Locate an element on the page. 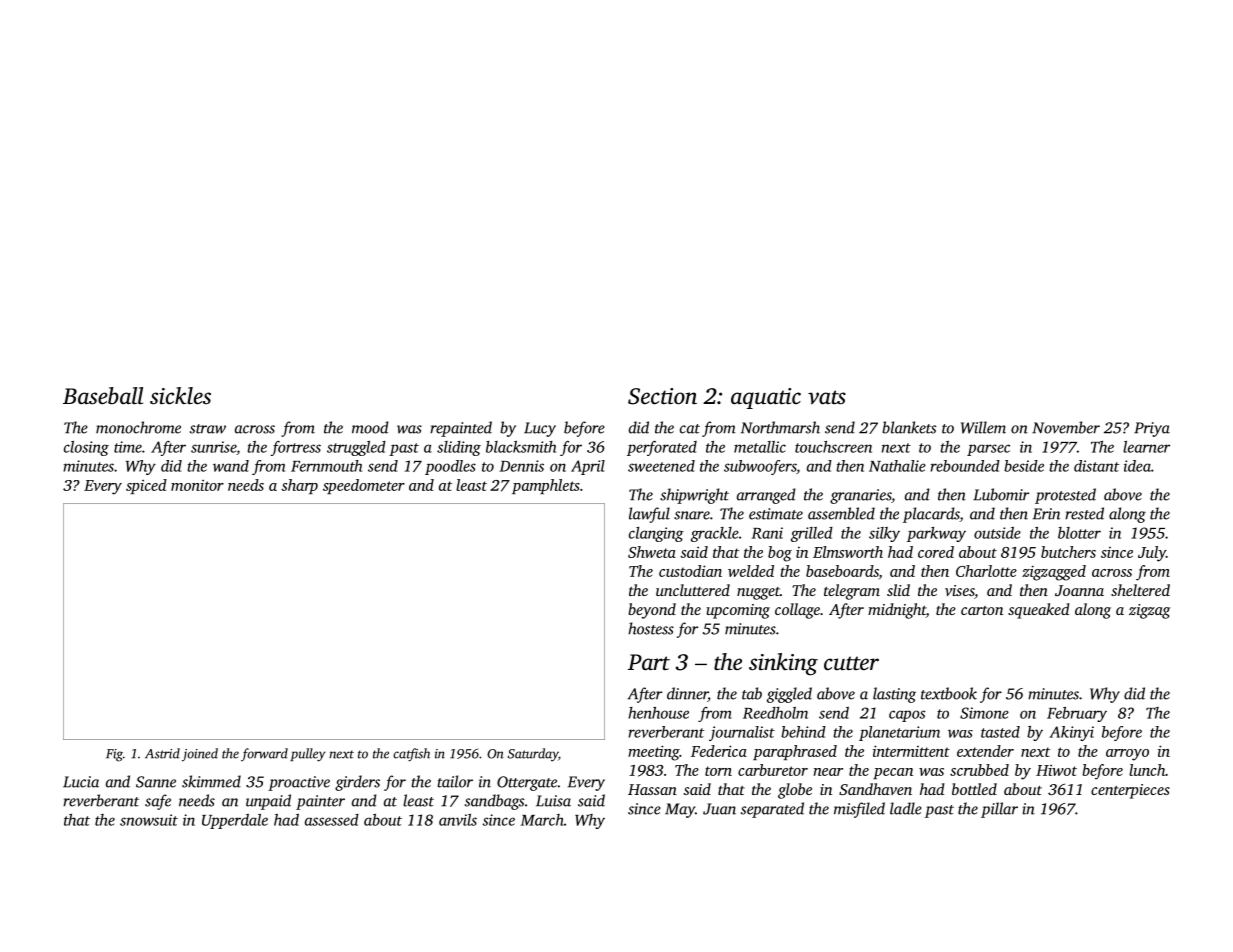  Fig is located at coordinates (114, 755).
